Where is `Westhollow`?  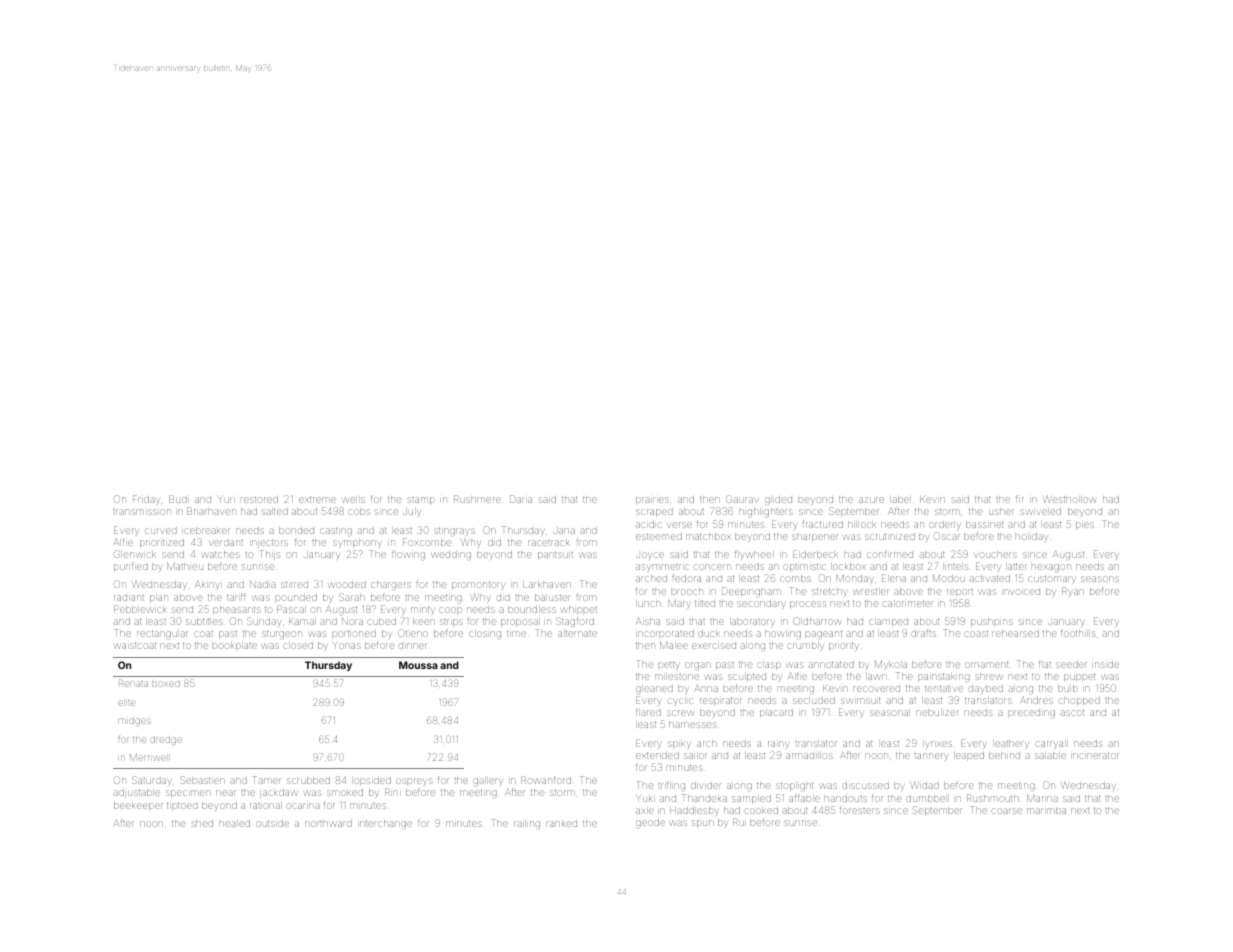
Westhollow is located at coordinates (1070, 499).
